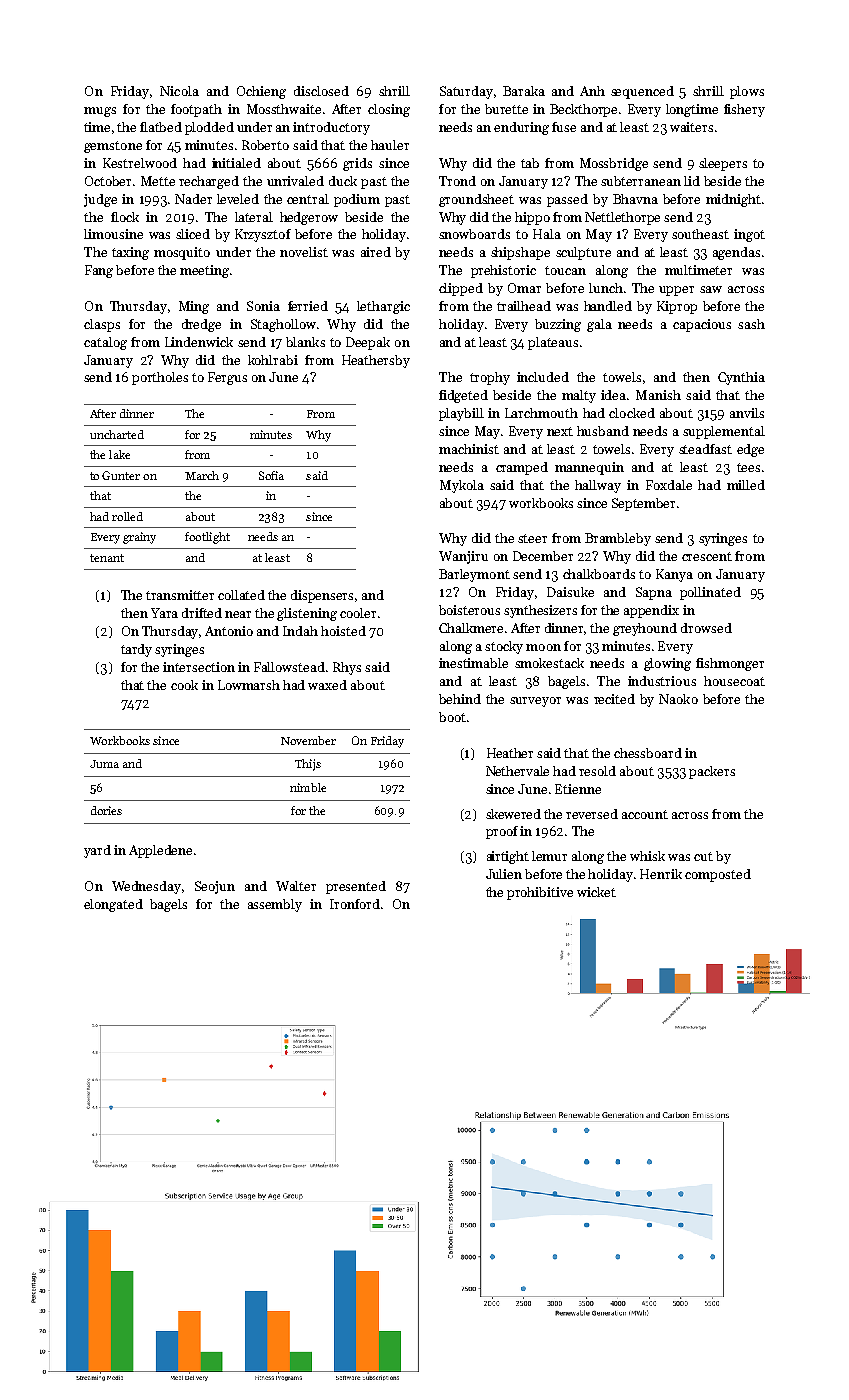 This screenshot has height=1400, width=849. What do you see at coordinates (549, 663) in the screenshot?
I see `smokestack` at bounding box center [549, 663].
